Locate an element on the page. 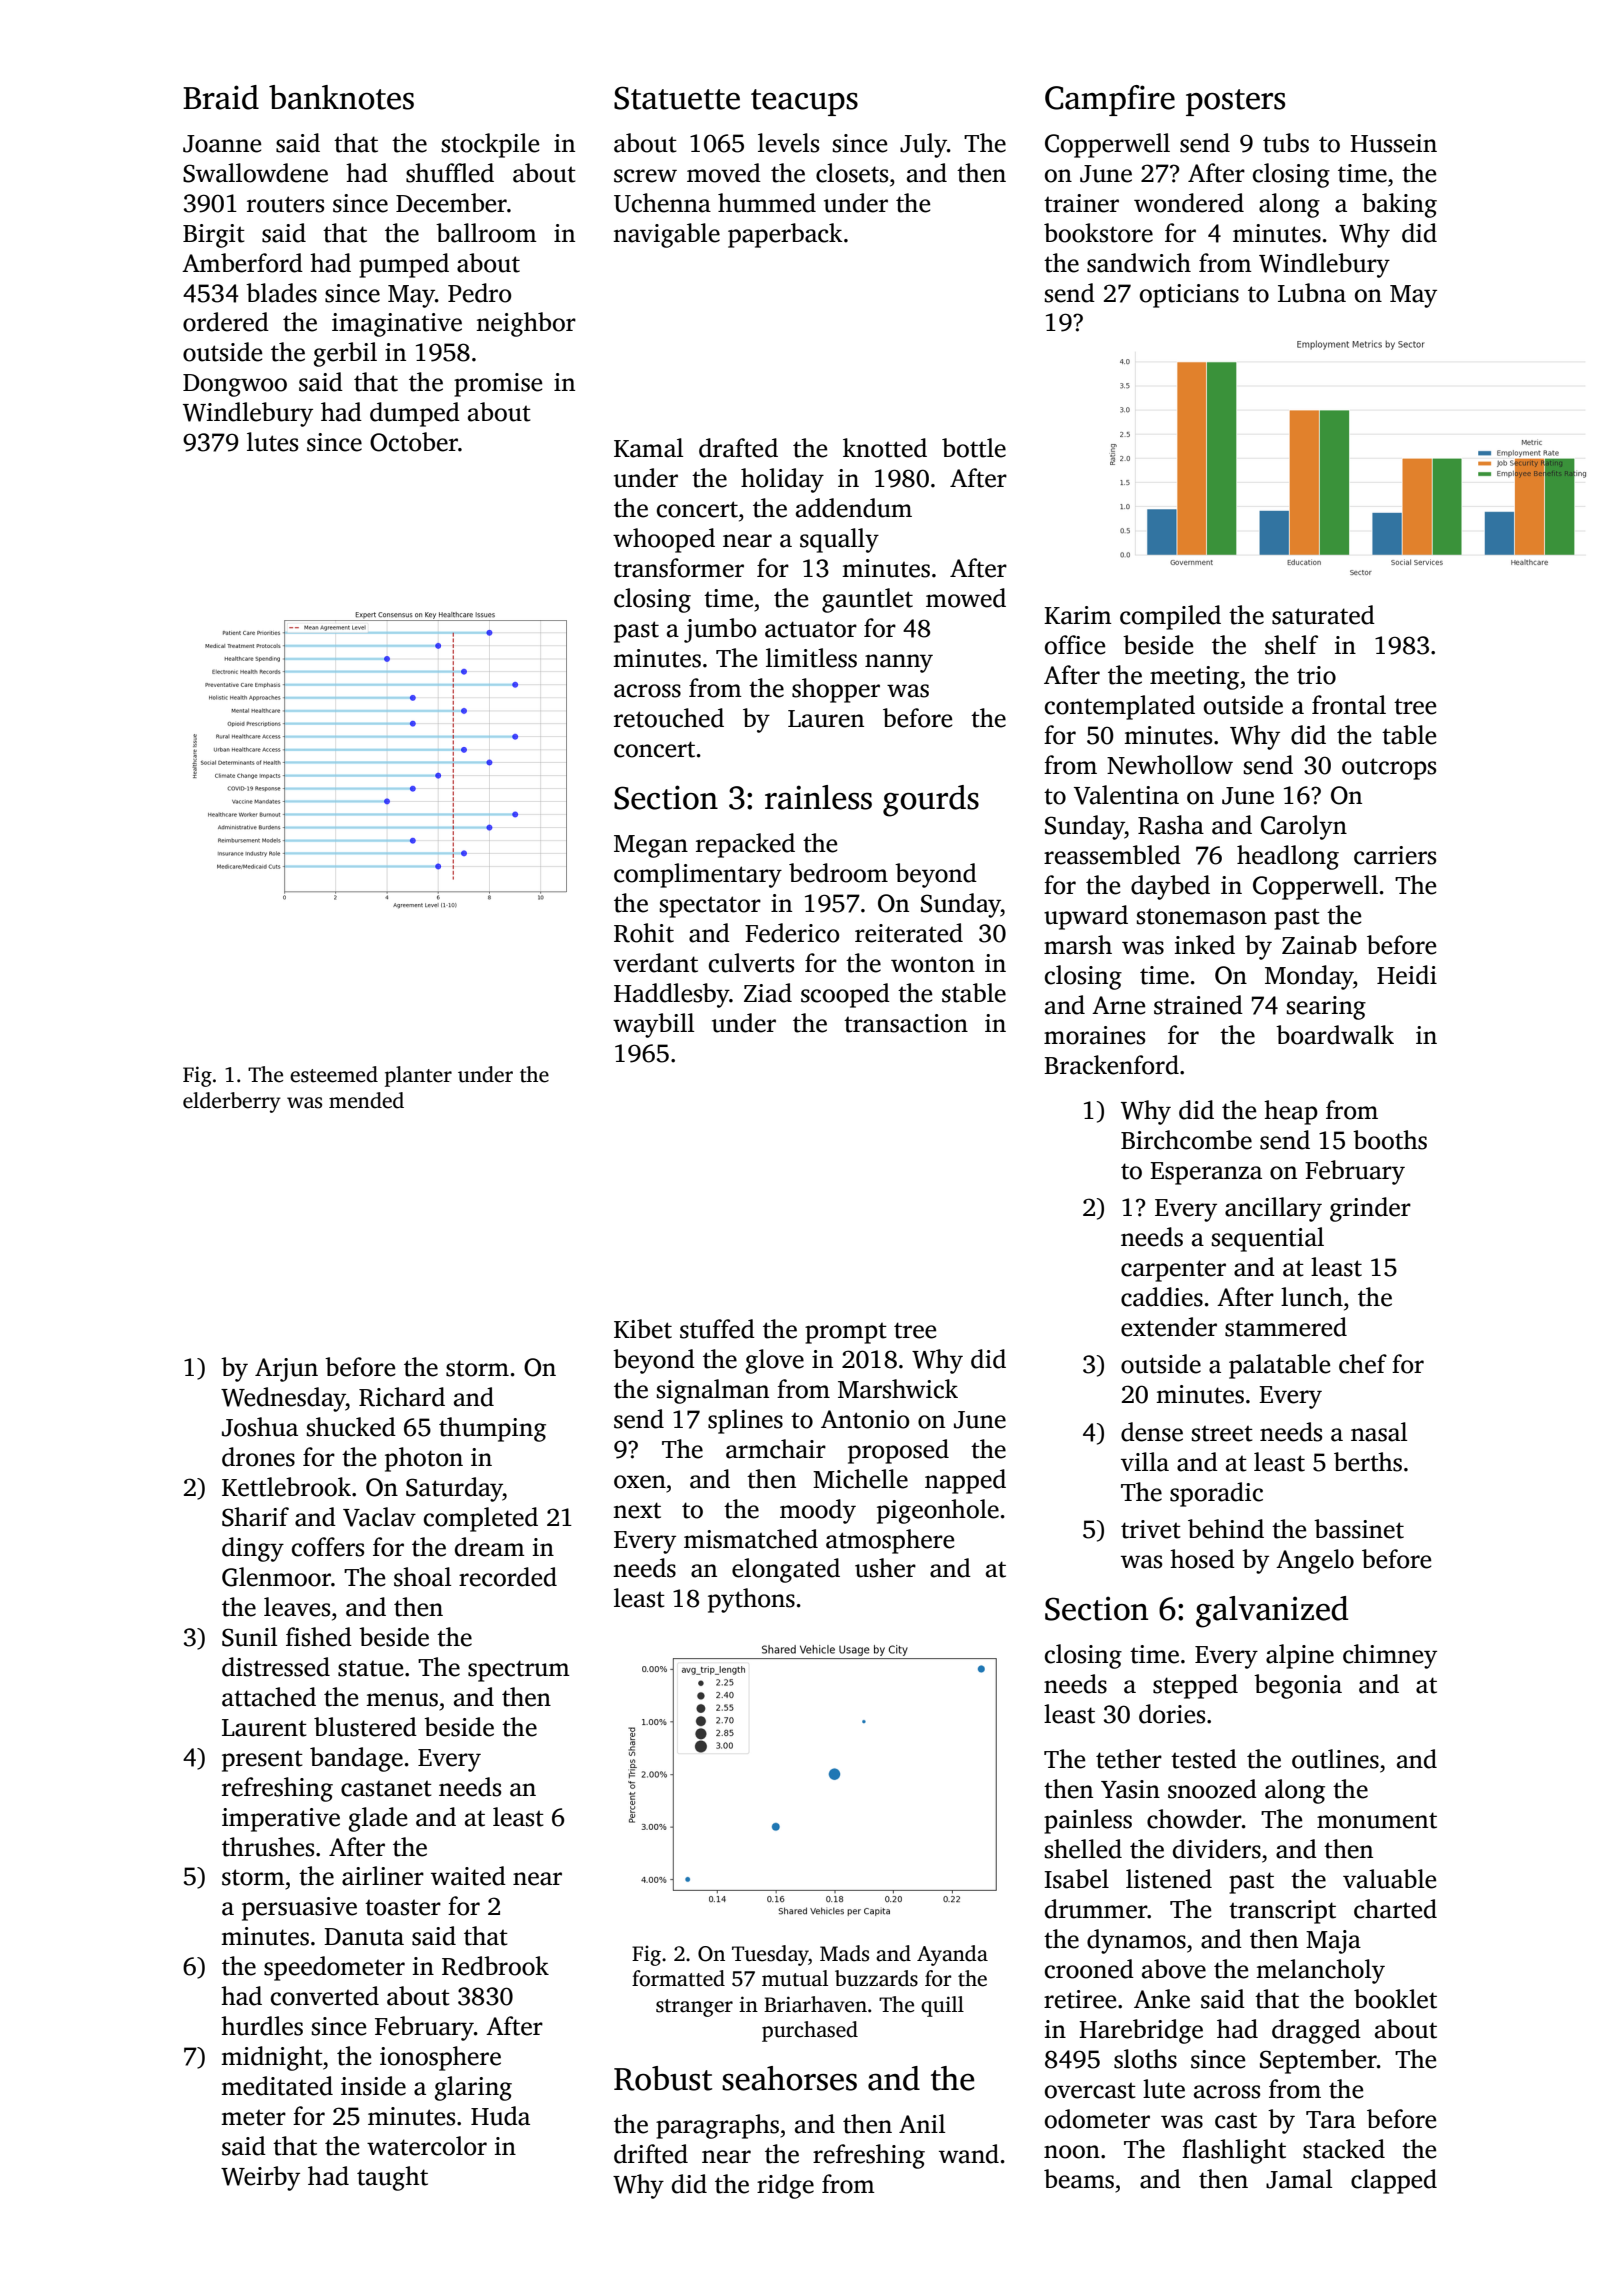  Hussein is located at coordinates (1393, 143).
